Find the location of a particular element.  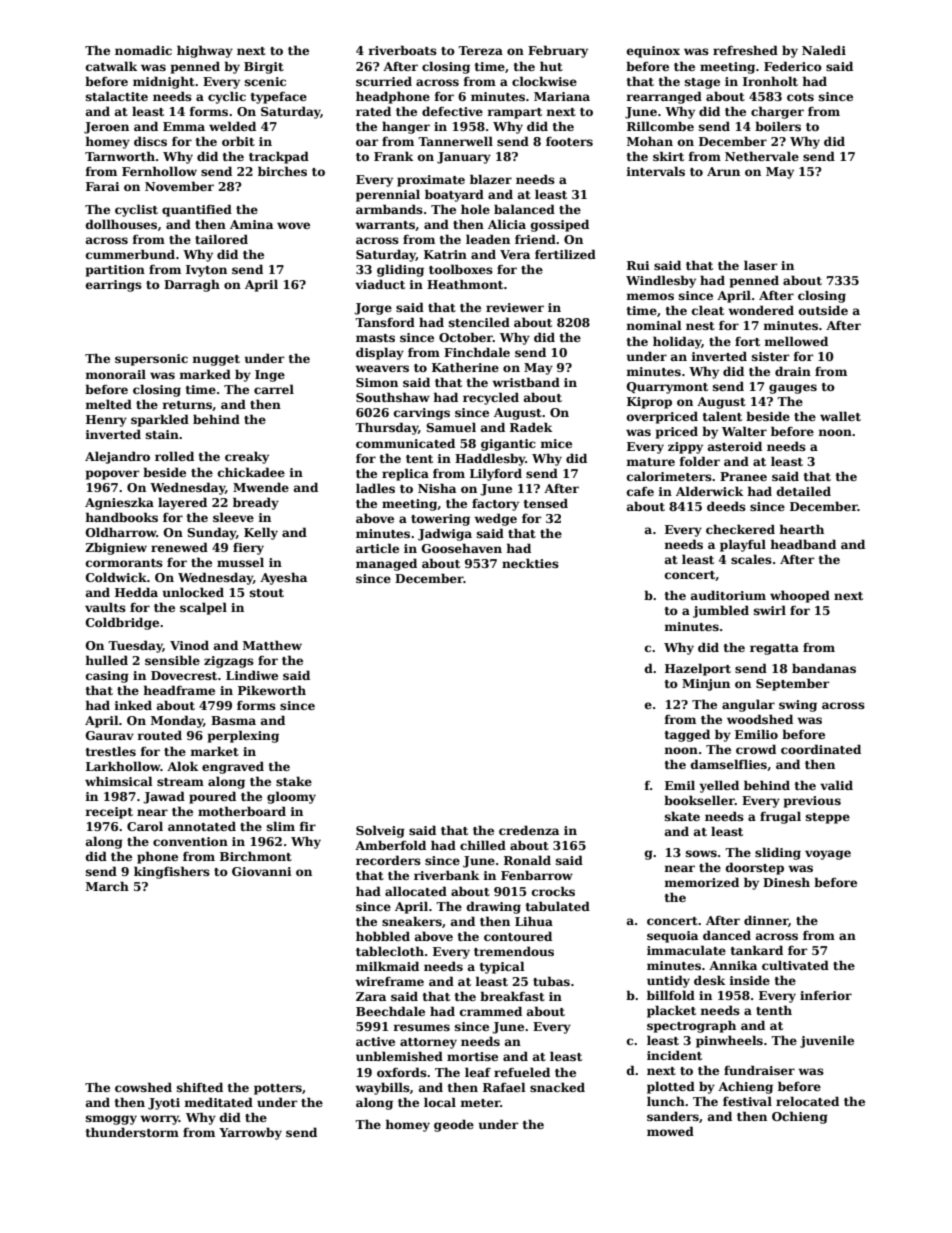

routed is located at coordinates (159, 735).
